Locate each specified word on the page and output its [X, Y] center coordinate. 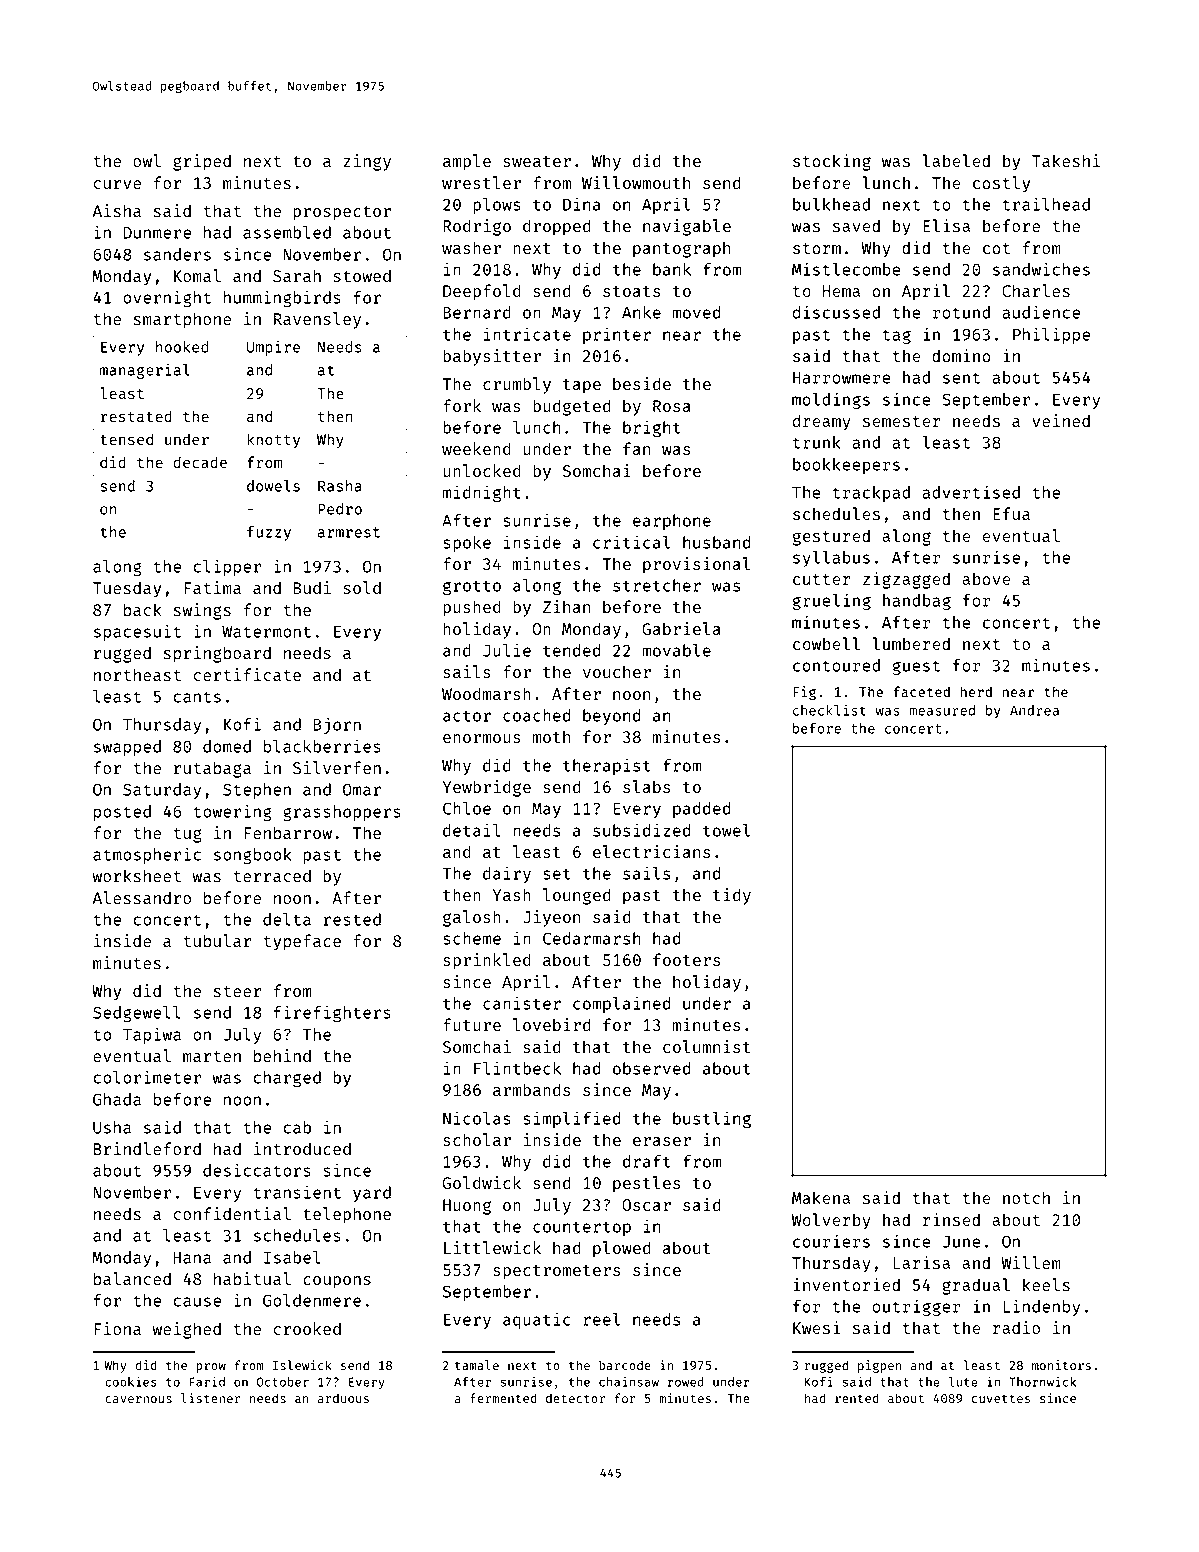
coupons [337, 1282]
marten [212, 1056]
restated [136, 416]
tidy [732, 896]
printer [617, 335]
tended [571, 650]
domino [961, 355]
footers [686, 959]
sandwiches [1041, 269]
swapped [127, 748]
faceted [921, 691]
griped [202, 162]
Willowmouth [636, 182]
